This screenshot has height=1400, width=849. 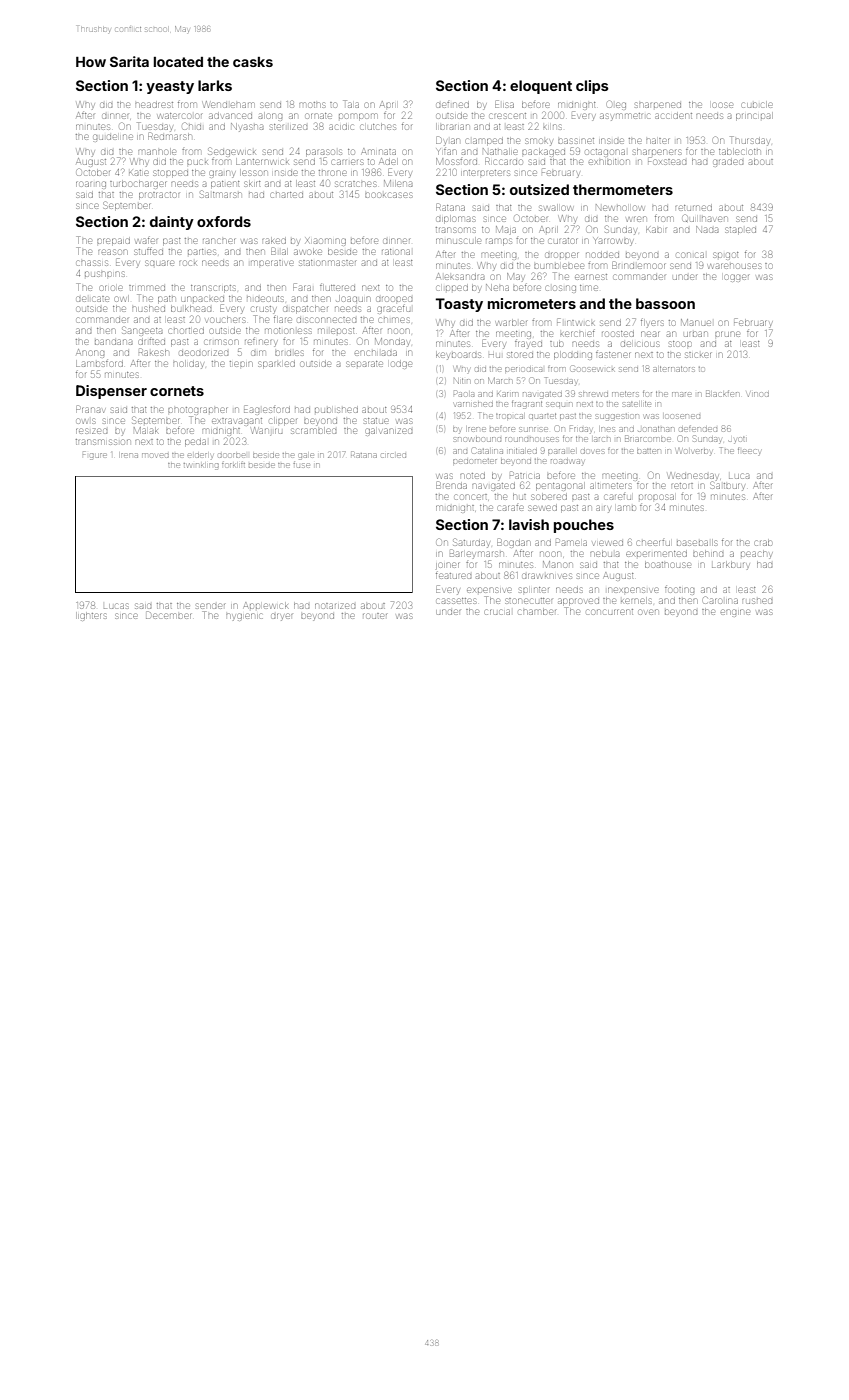 What do you see at coordinates (375, 616) in the screenshot?
I see `router` at bounding box center [375, 616].
